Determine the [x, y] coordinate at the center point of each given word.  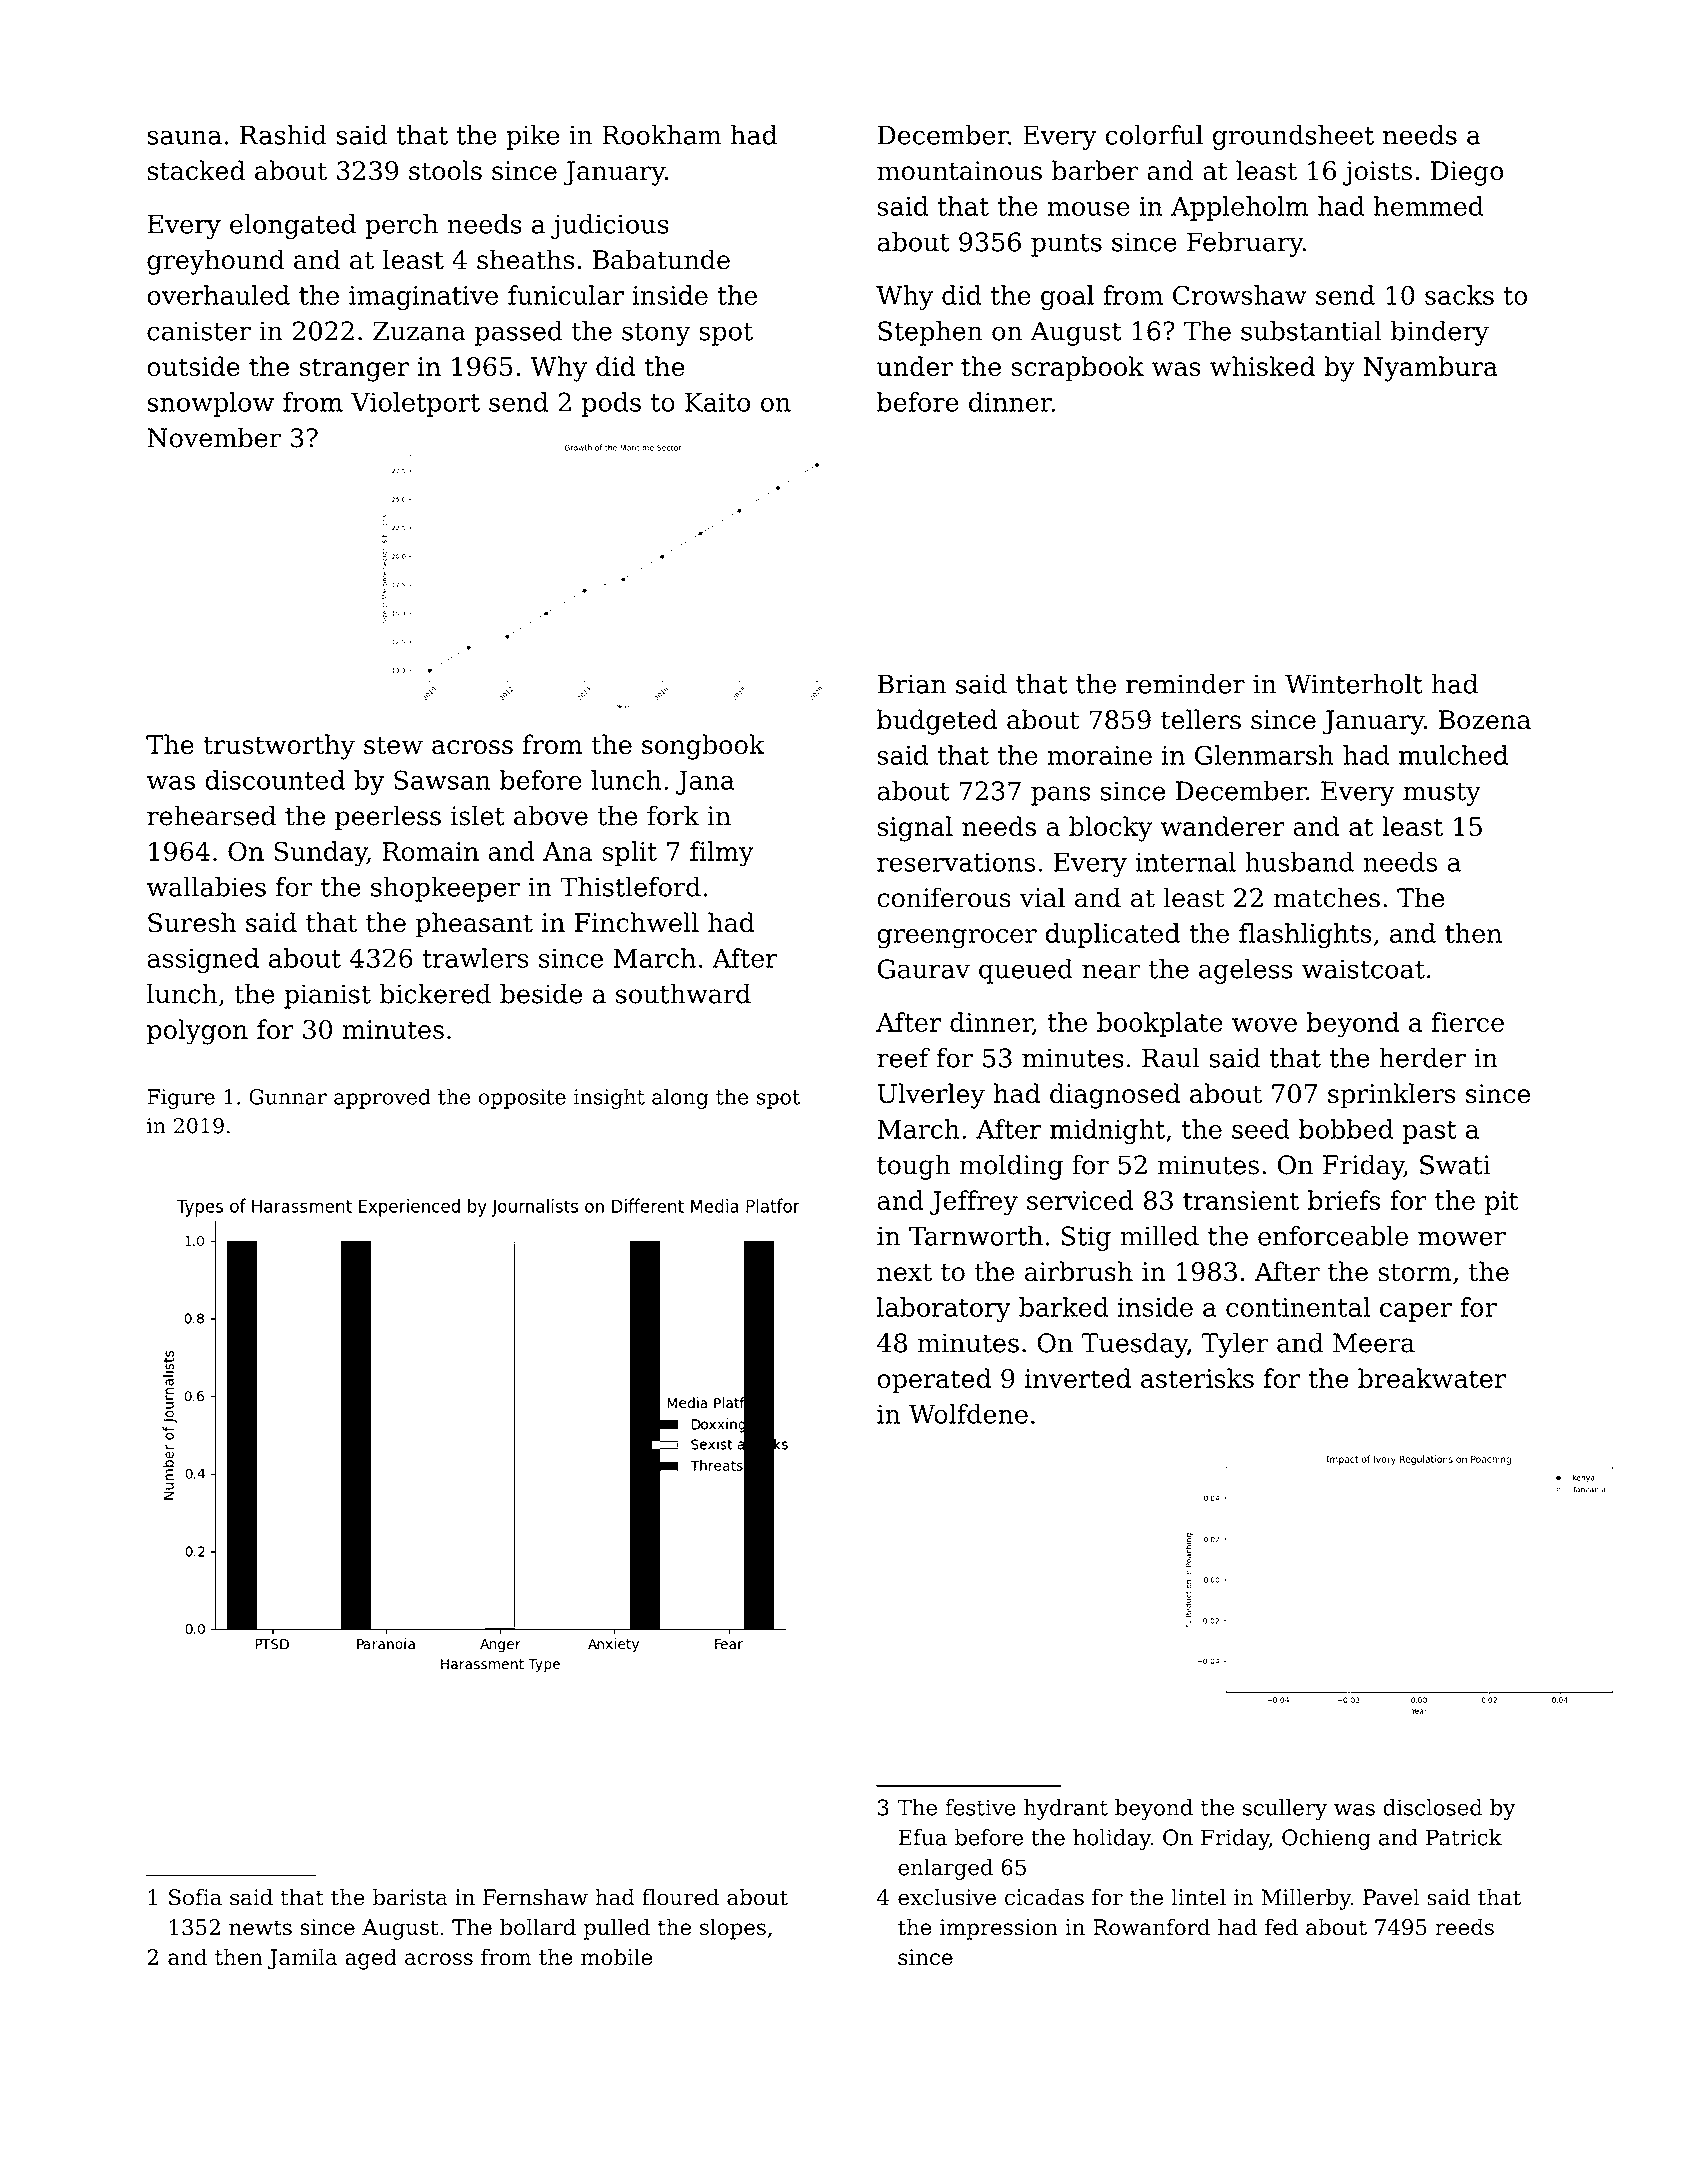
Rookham [662, 135]
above [551, 815]
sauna [184, 137]
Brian [912, 684]
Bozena [1485, 720]
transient [1241, 1200]
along [680, 1098]
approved [382, 1098]
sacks [1459, 295]
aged [371, 1959]
